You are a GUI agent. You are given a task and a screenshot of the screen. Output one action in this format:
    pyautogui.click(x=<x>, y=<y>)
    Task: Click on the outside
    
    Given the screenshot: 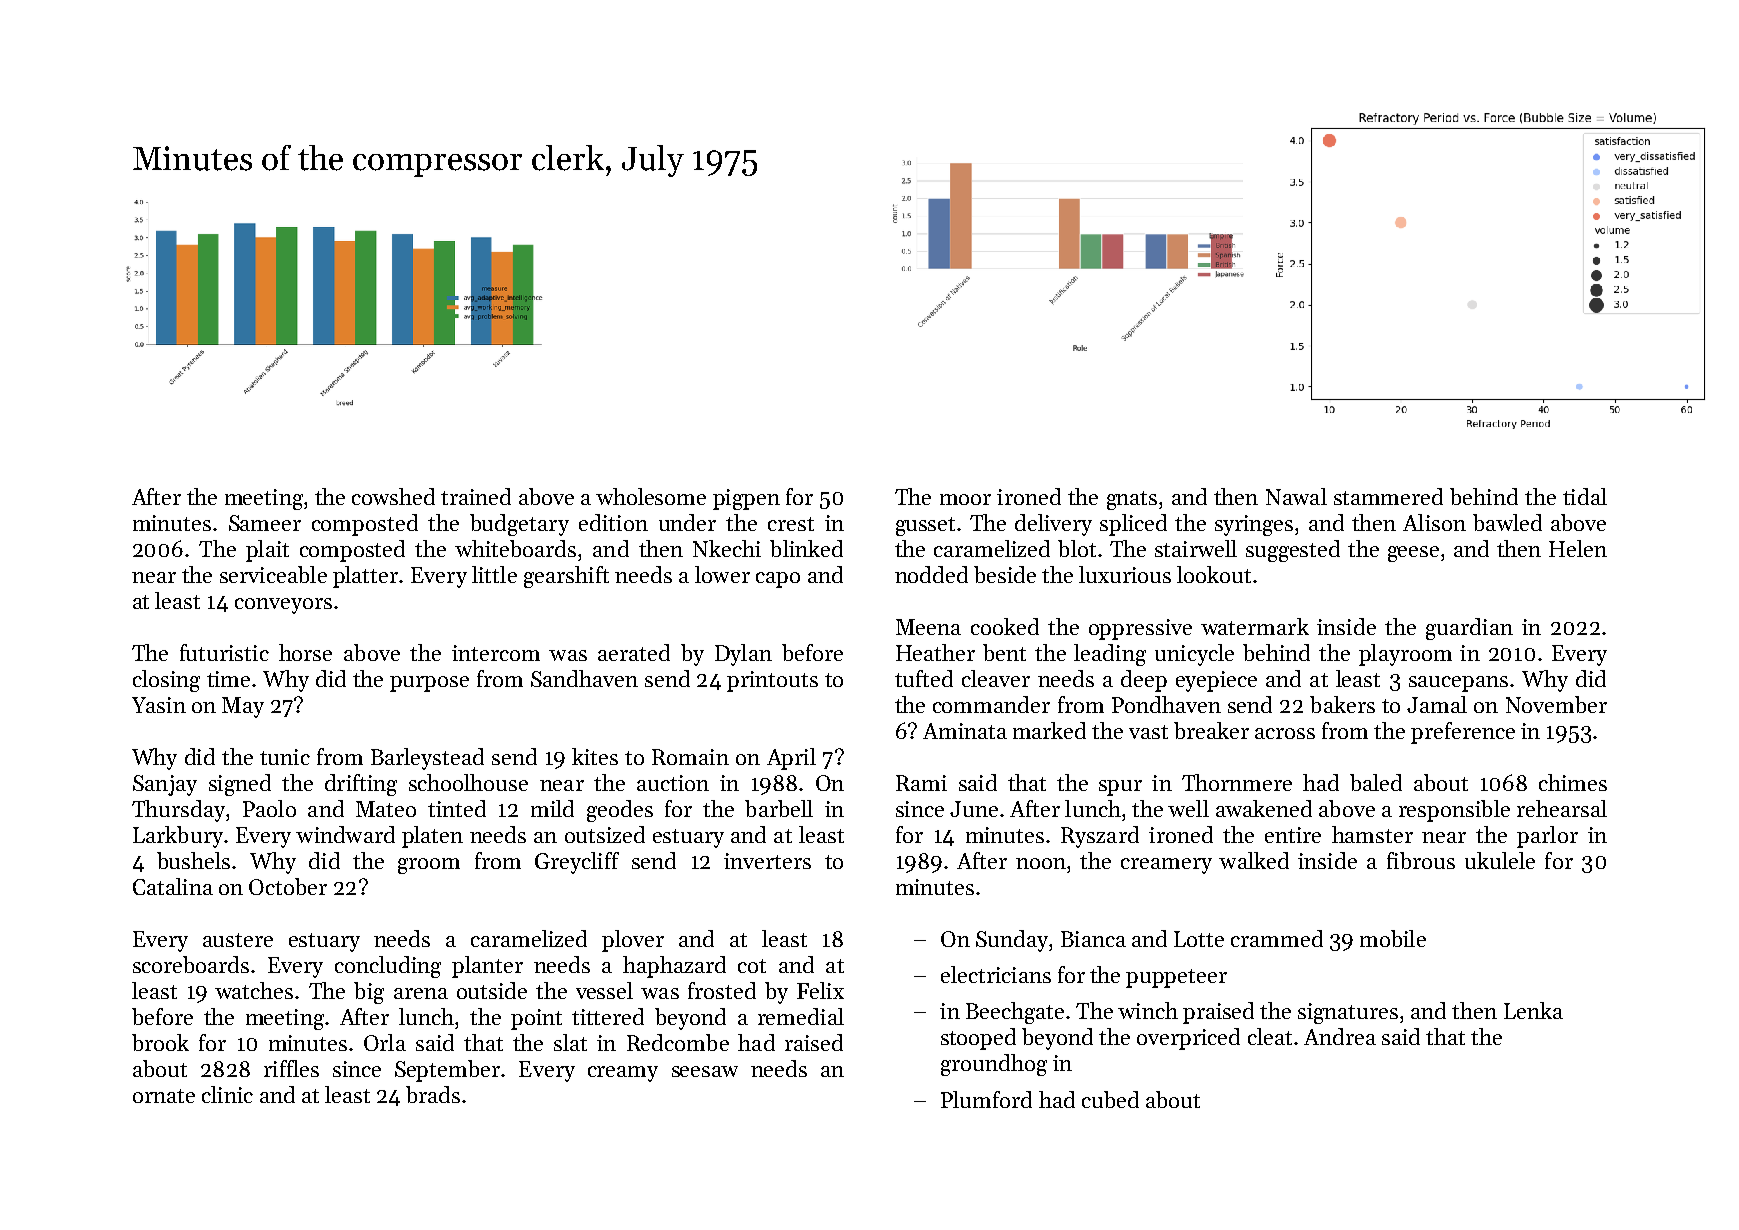 What is the action you would take?
    pyautogui.click(x=492, y=990)
